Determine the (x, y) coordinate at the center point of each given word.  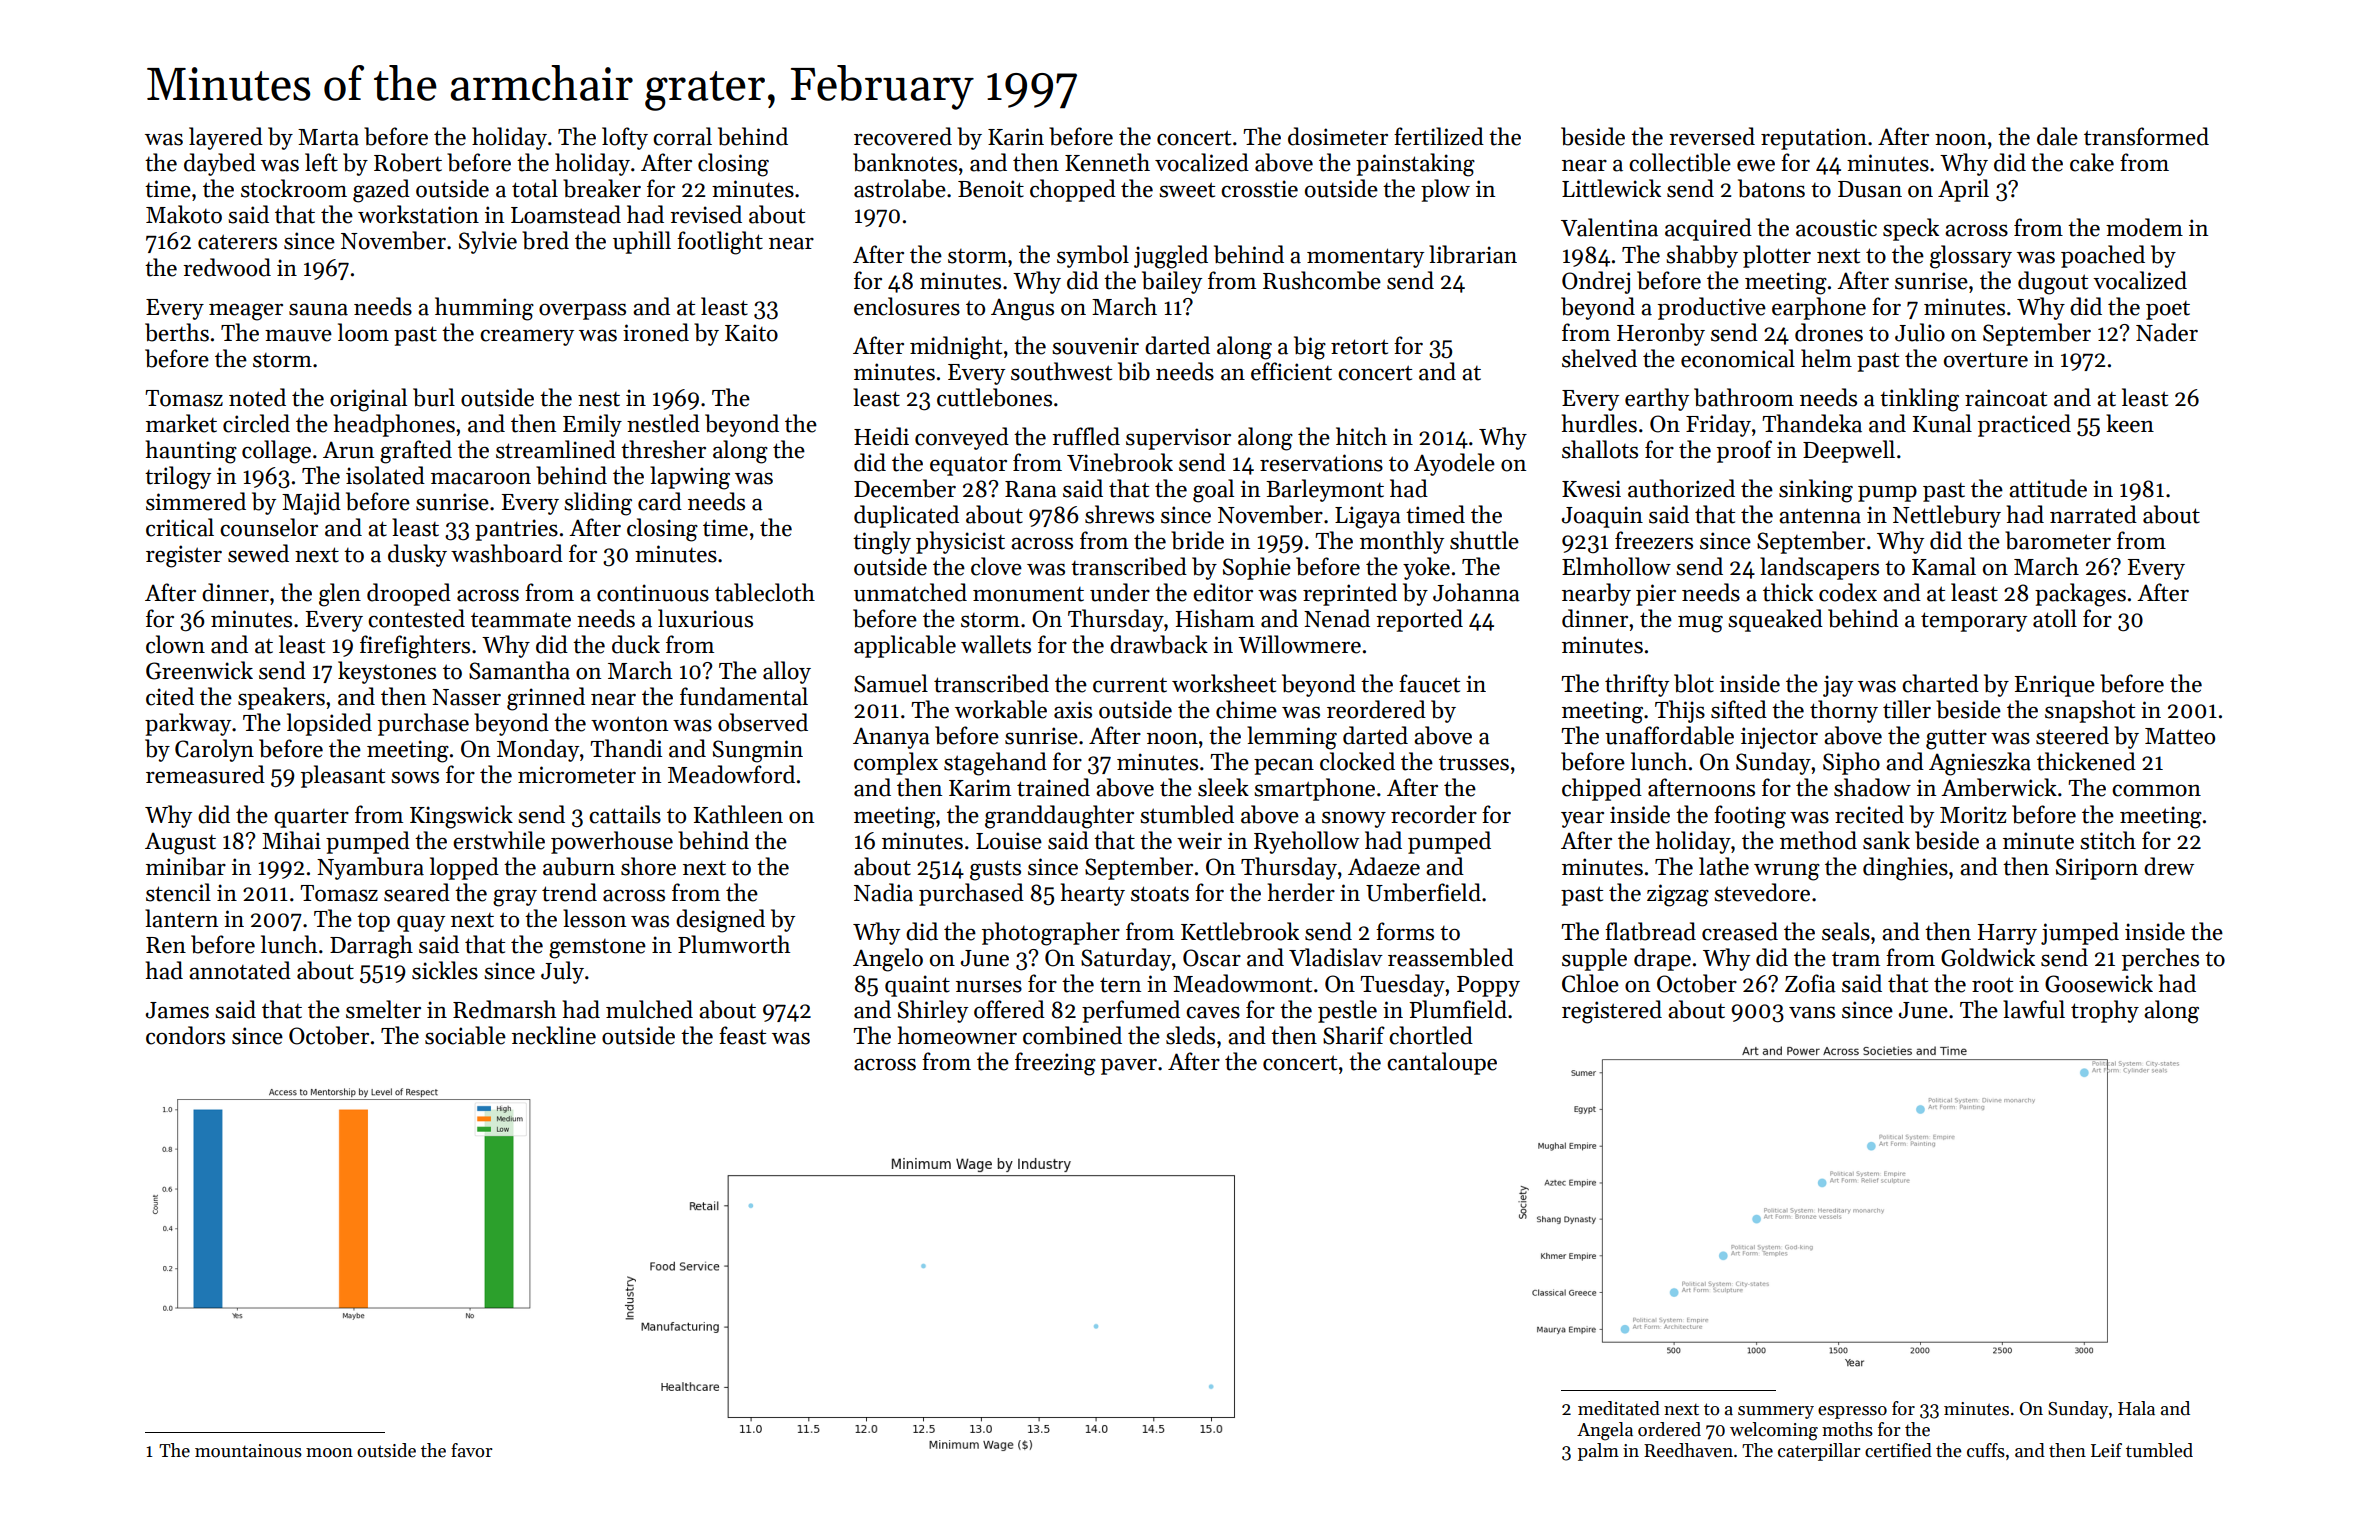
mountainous (248, 1451)
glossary (1971, 257)
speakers (281, 698)
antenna (1820, 516)
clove (996, 566)
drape (1662, 959)
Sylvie (488, 242)
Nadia (883, 892)
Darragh (371, 947)
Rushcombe (1322, 280)
